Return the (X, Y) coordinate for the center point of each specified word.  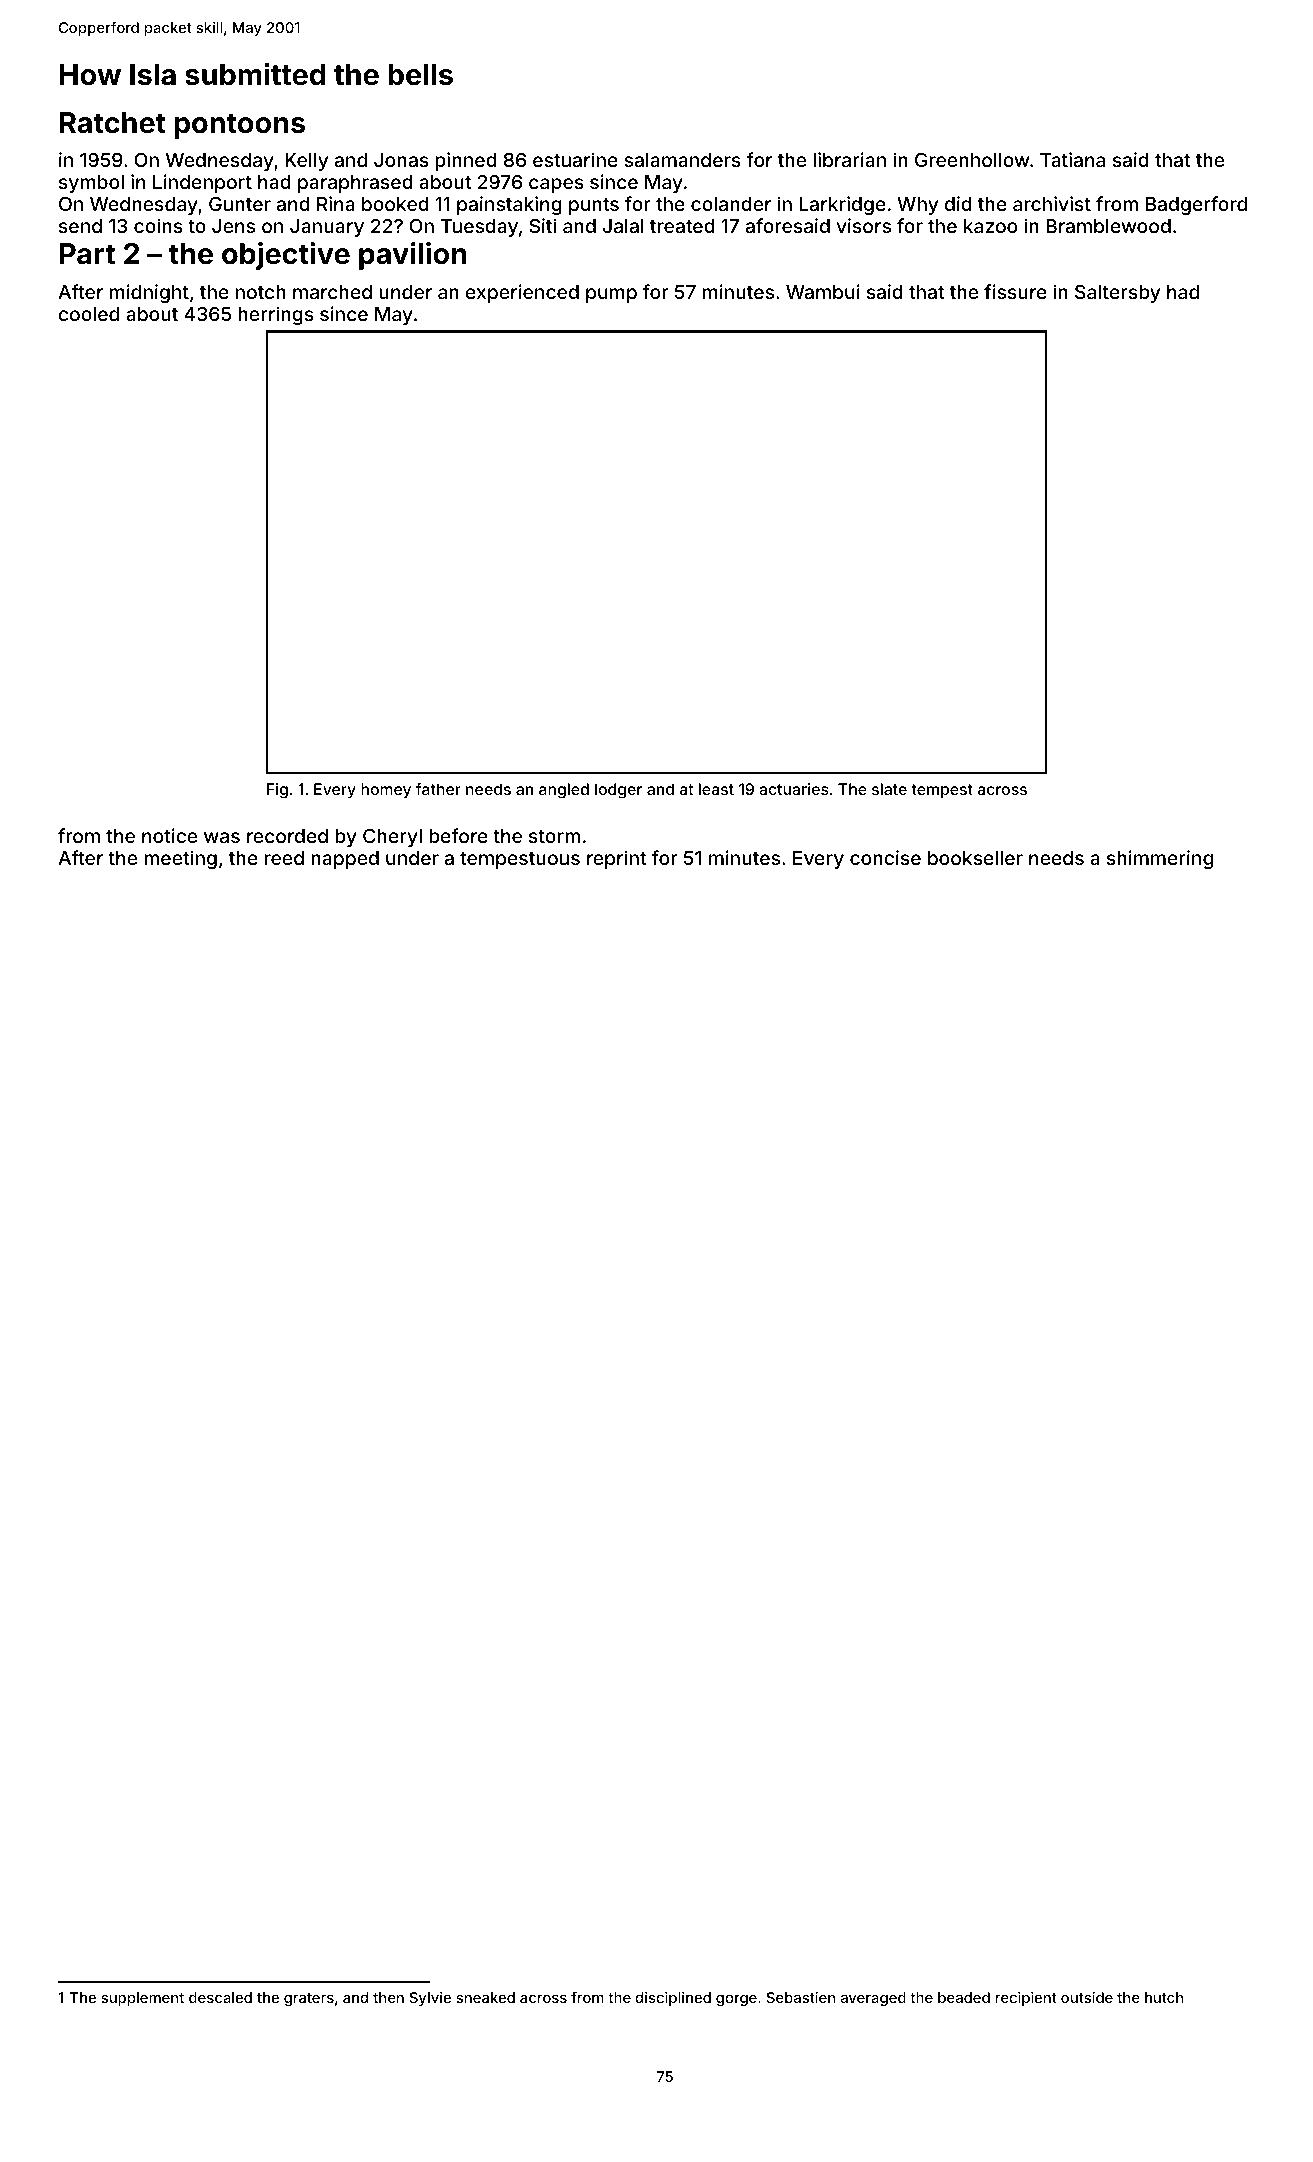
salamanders (682, 160)
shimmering (1160, 859)
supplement (142, 1999)
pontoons (240, 126)
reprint (616, 859)
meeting (180, 859)
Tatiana (1072, 159)
